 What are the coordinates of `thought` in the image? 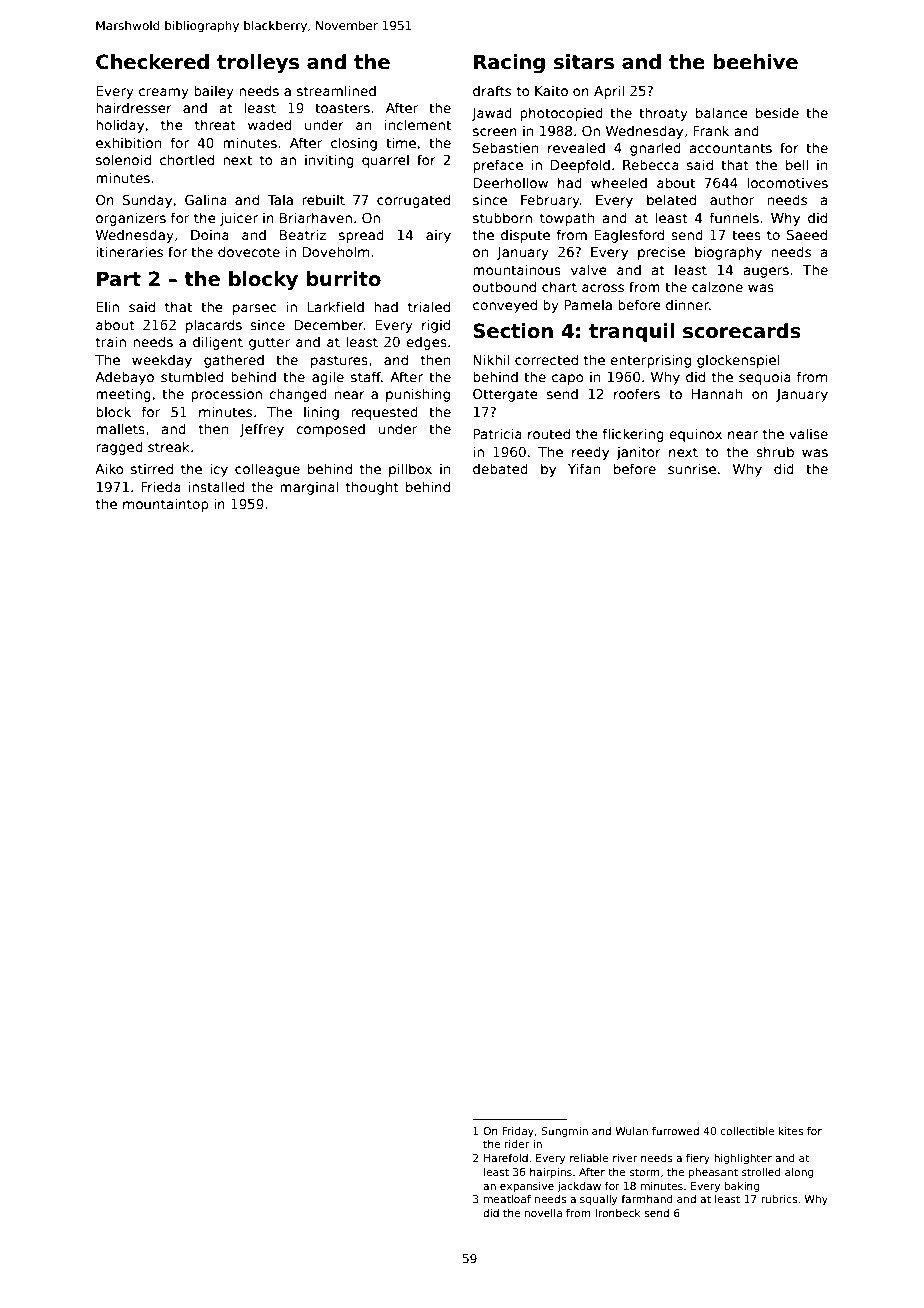 It's located at (372, 488).
